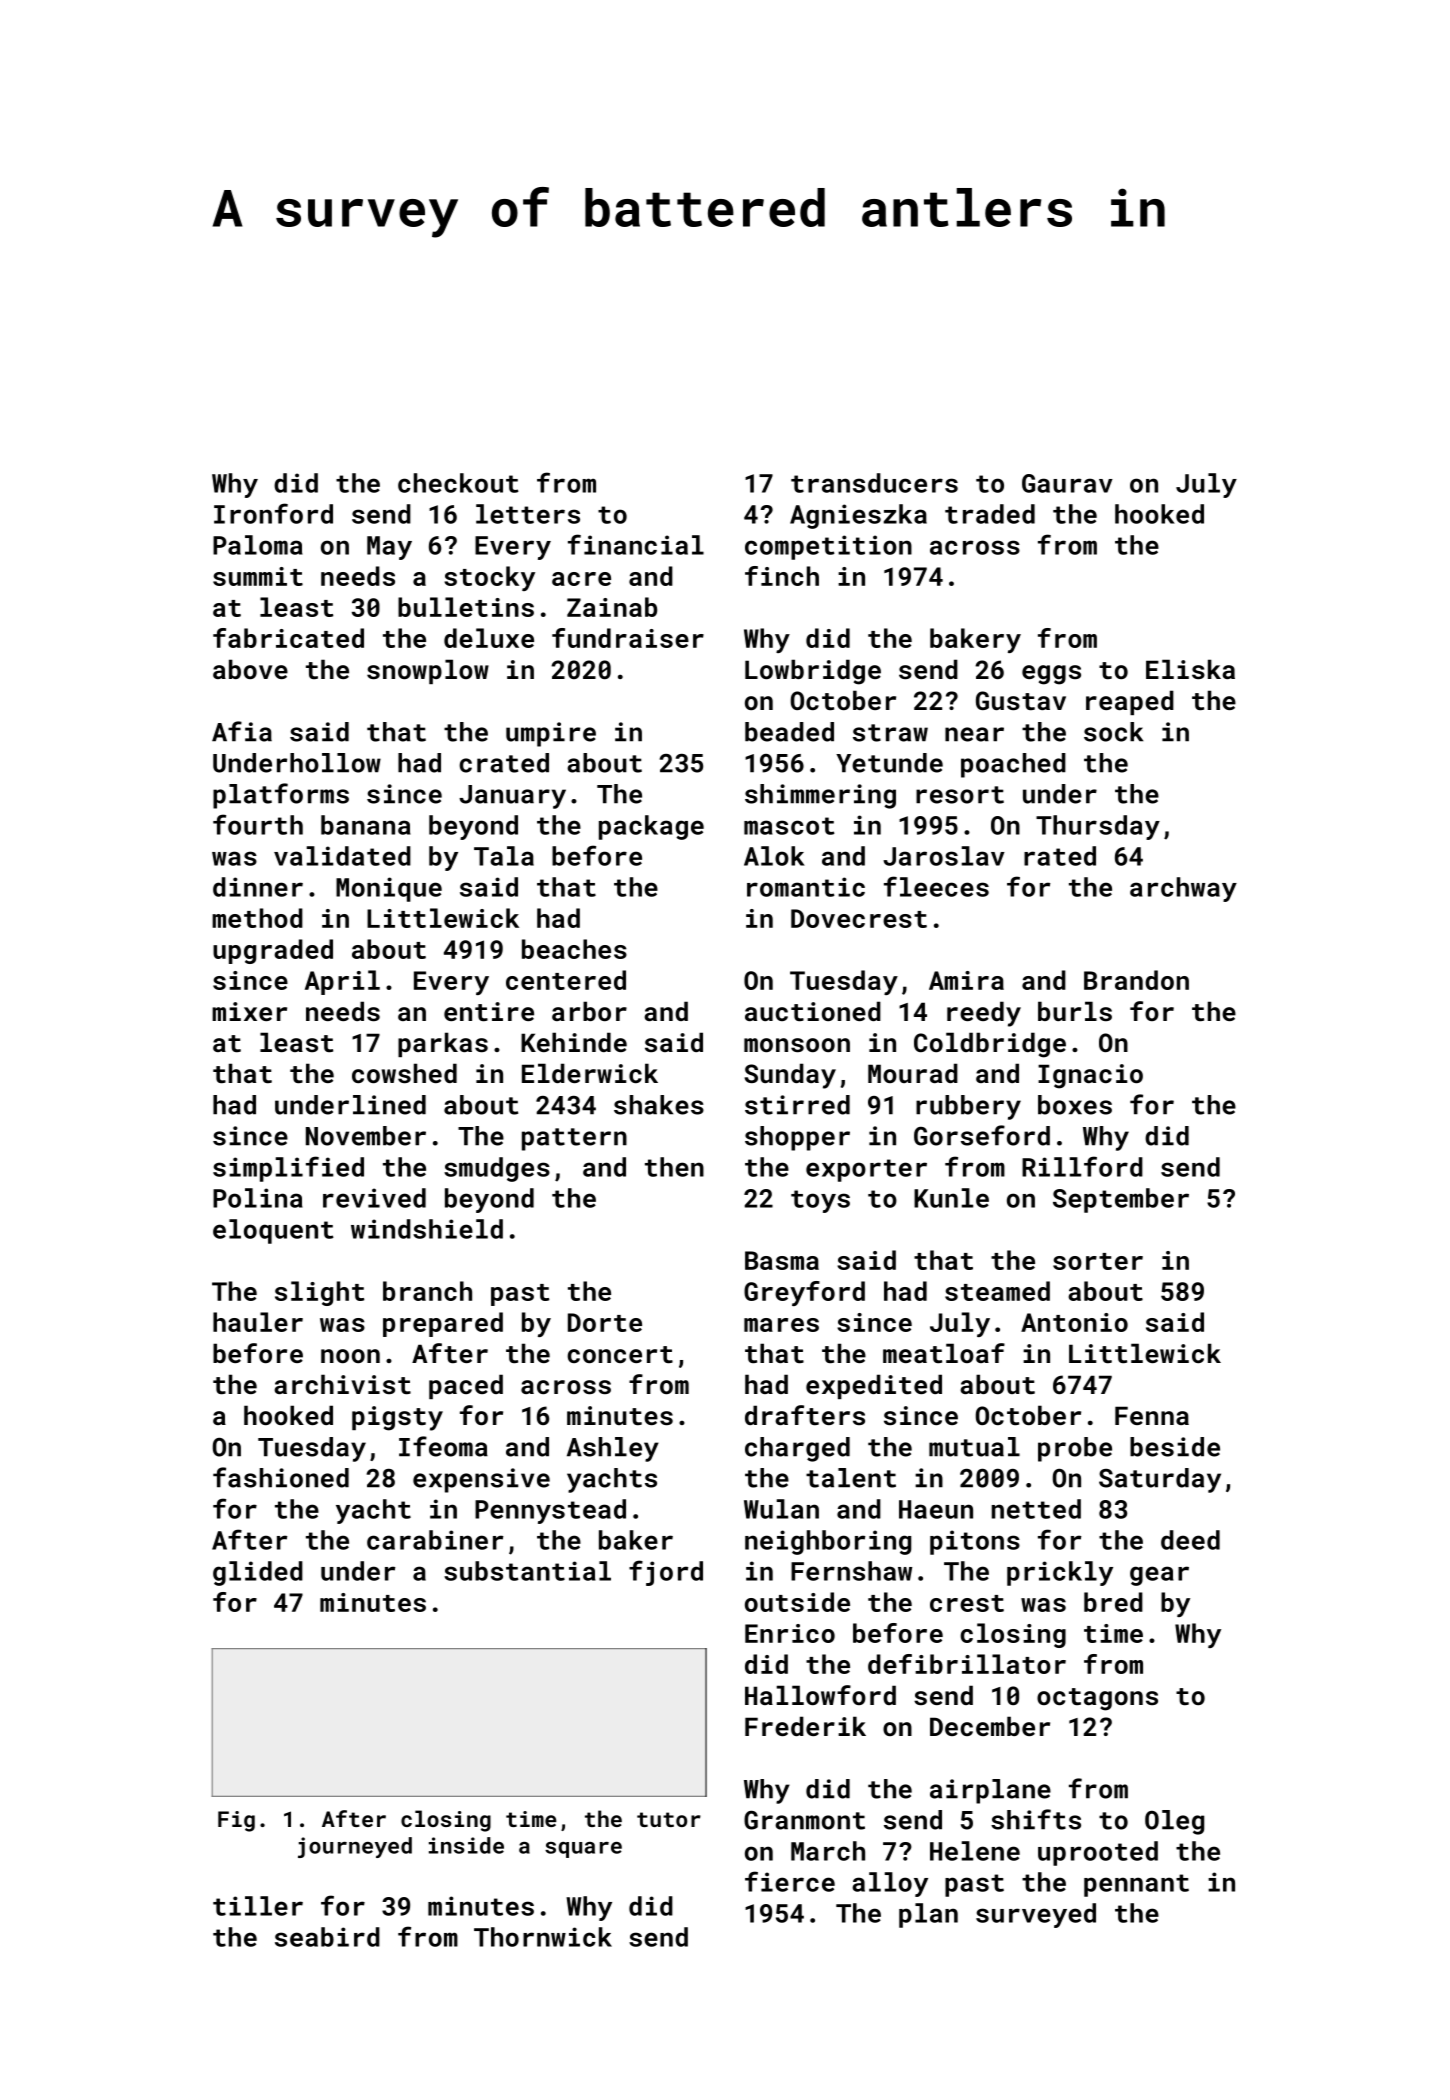 The image size is (1450, 2100). Describe the element at coordinates (1098, 1853) in the page. I see `uprooted` at that location.
